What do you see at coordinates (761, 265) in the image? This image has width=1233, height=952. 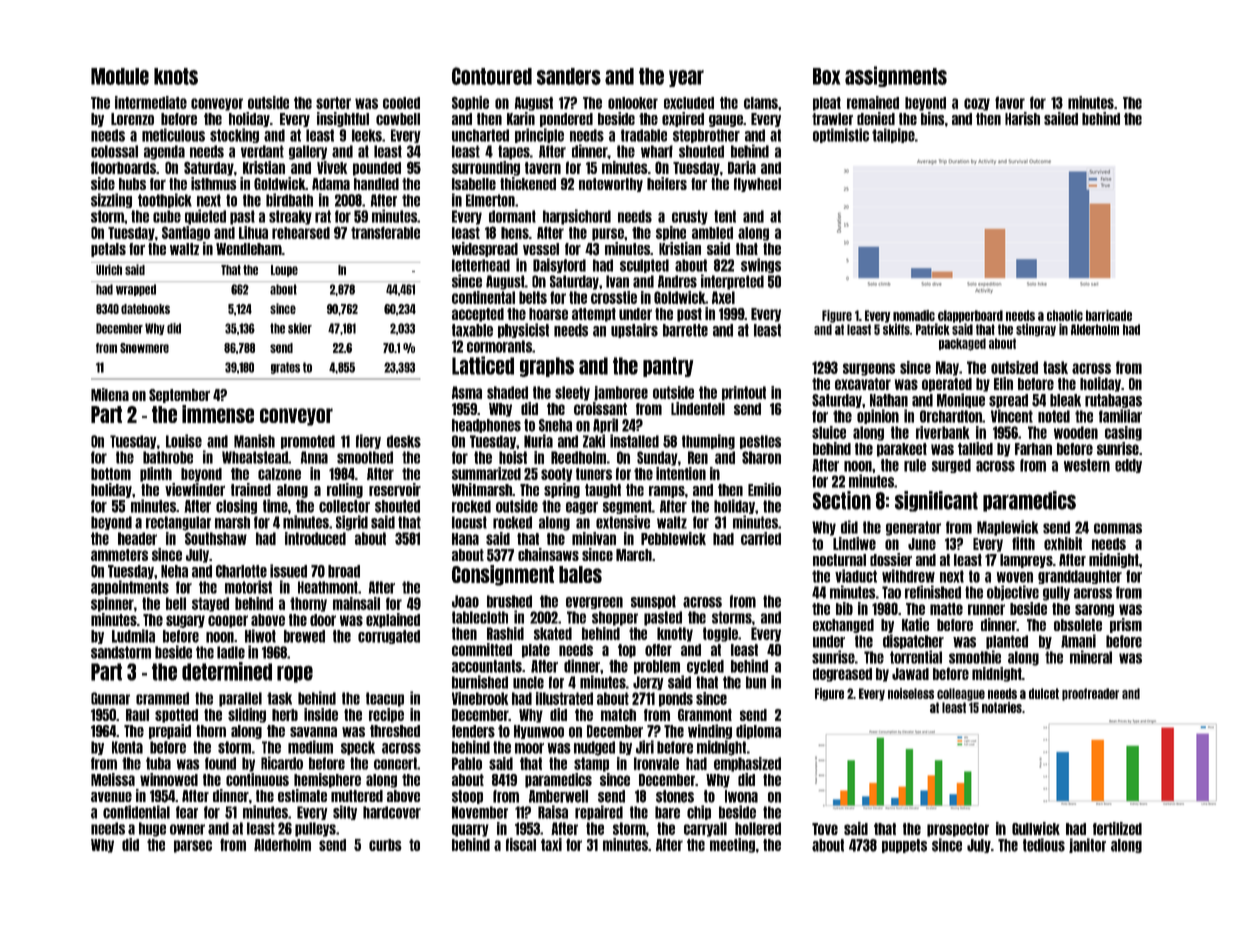 I see `swings` at bounding box center [761, 265].
